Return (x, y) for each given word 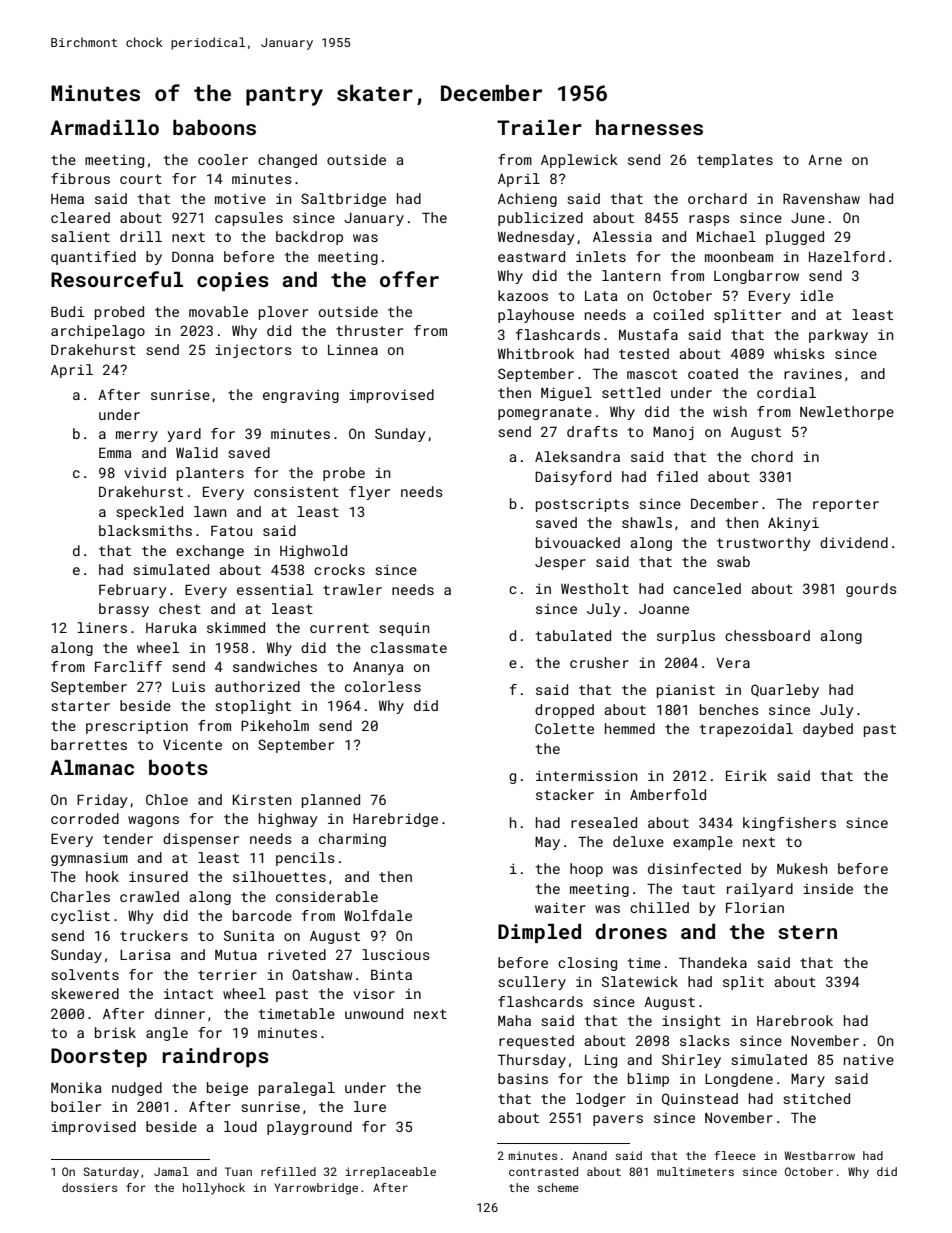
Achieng (527, 200)
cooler (223, 159)
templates (735, 161)
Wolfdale (378, 915)
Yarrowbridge (316, 1189)
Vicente (192, 745)
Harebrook (795, 1020)
